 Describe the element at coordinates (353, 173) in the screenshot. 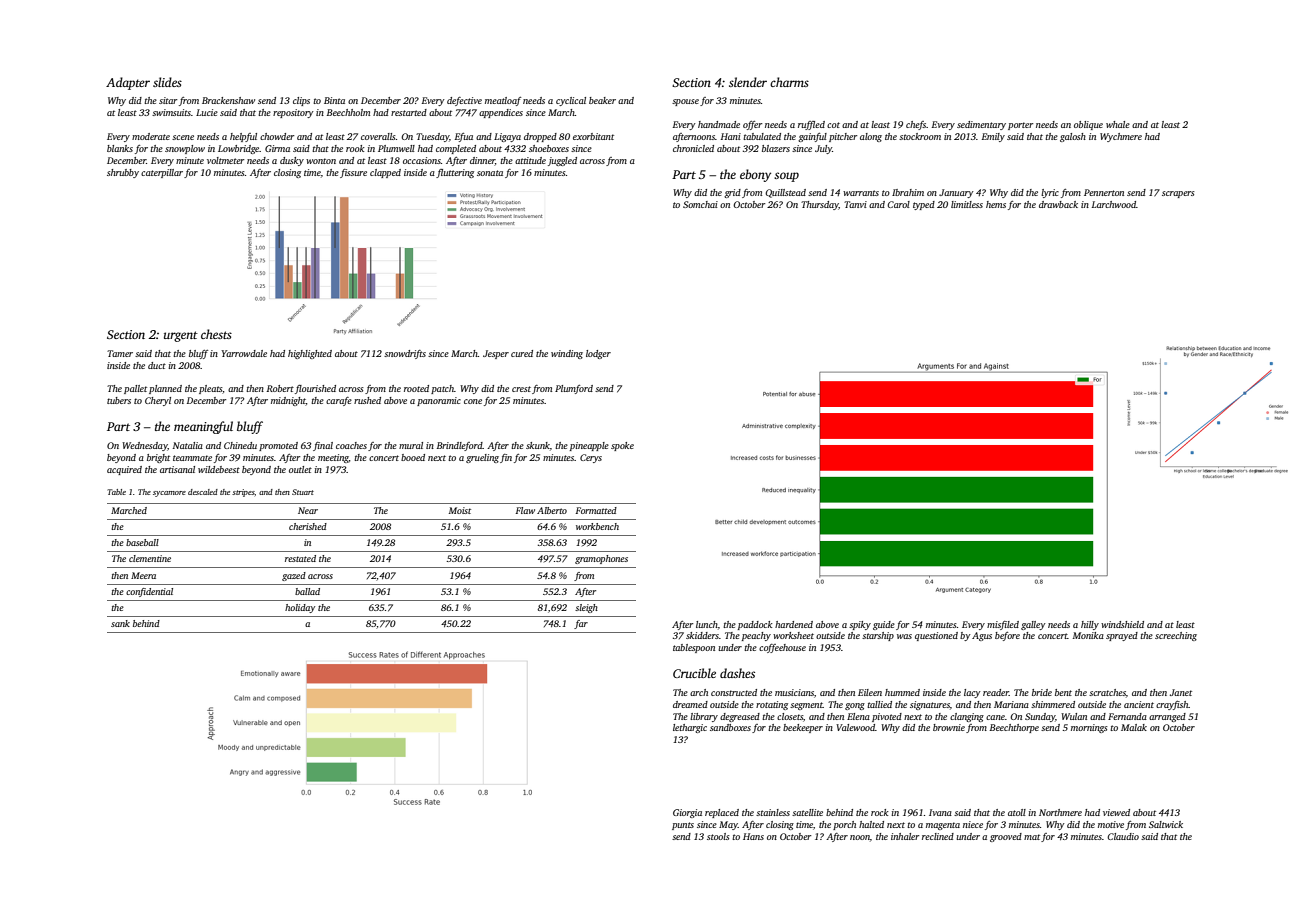

I see `fissure` at that location.
